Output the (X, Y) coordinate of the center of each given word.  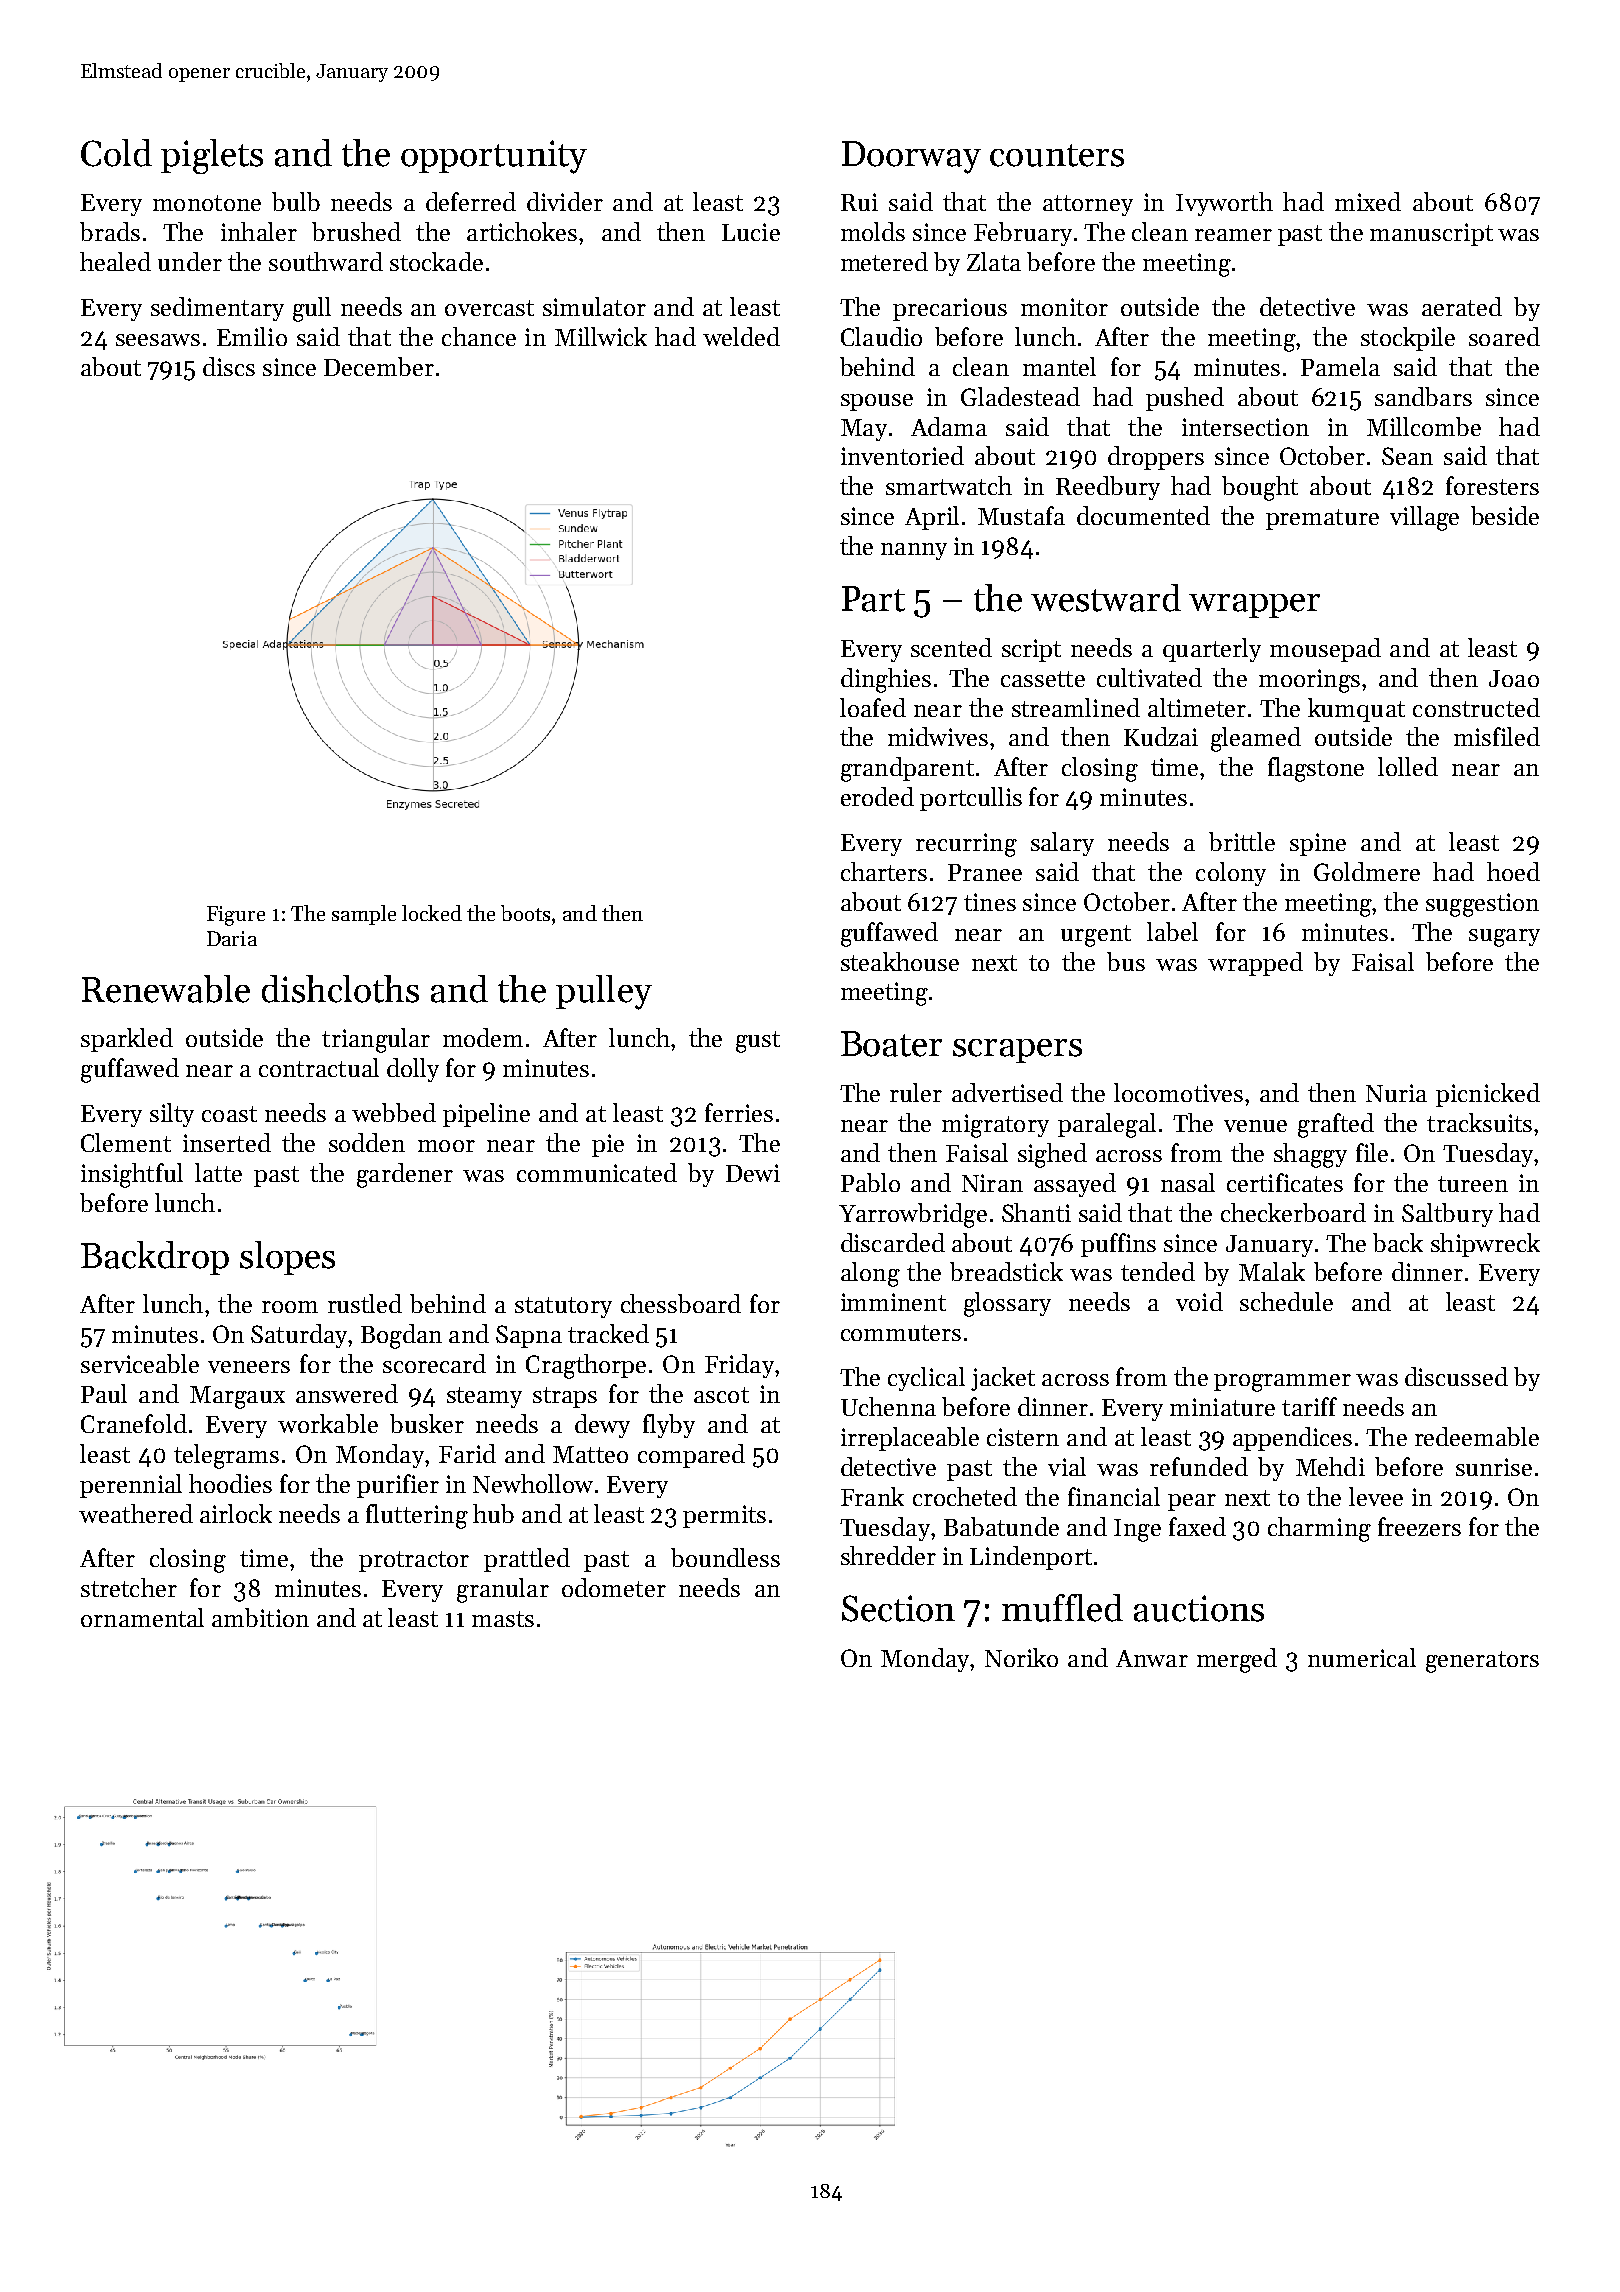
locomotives (1178, 1092)
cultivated (1149, 677)
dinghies (886, 680)
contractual (319, 1067)
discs (229, 366)
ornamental (142, 1617)
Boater (891, 1044)
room (290, 1307)
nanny (914, 551)
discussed (1456, 1376)
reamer (1233, 235)
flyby (669, 1426)
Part (873, 599)
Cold (116, 153)
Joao (1514, 678)
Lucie (751, 232)
